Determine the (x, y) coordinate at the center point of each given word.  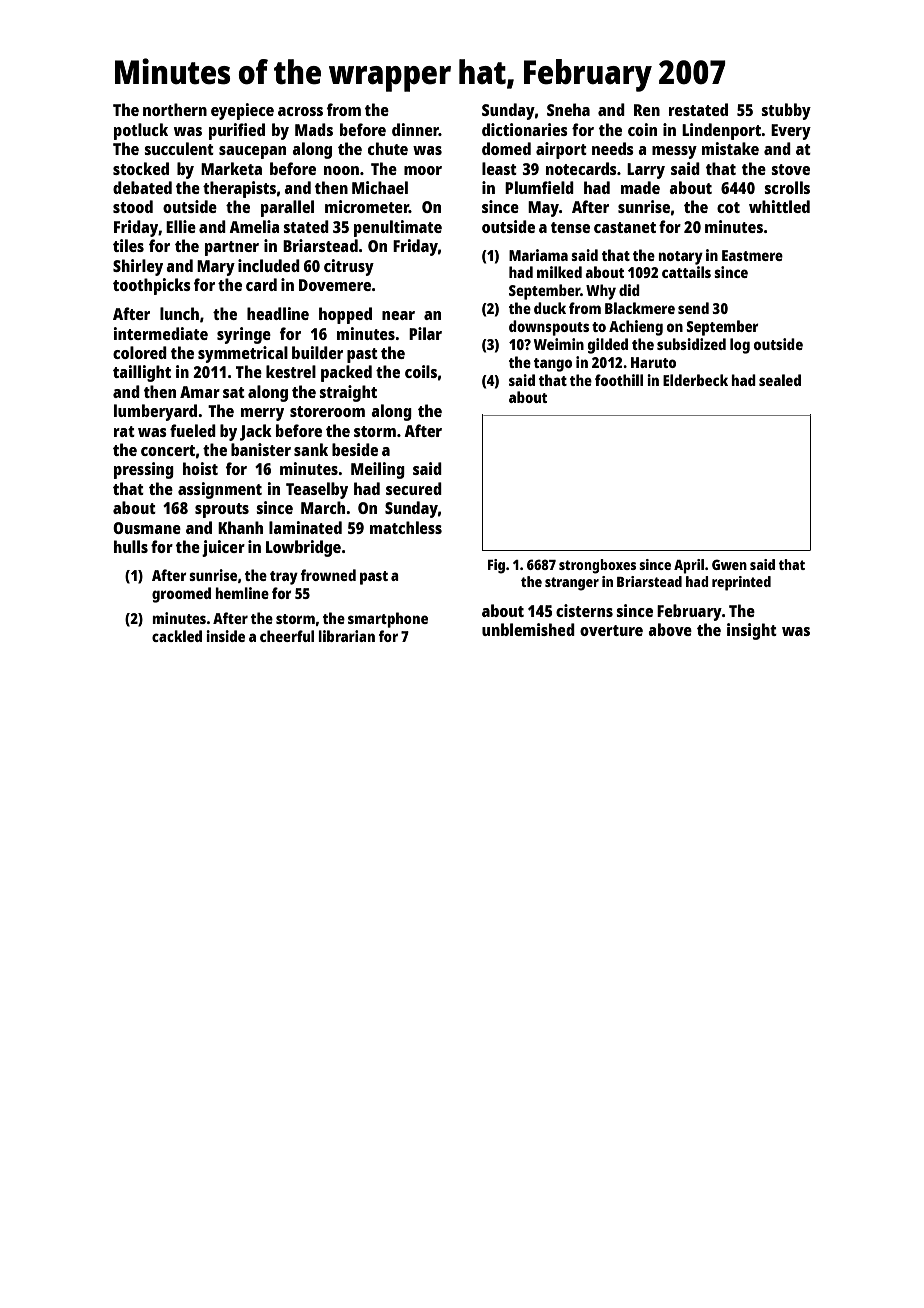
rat (124, 431)
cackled (177, 636)
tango (553, 365)
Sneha (568, 109)
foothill (619, 380)
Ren (647, 110)
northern (175, 109)
